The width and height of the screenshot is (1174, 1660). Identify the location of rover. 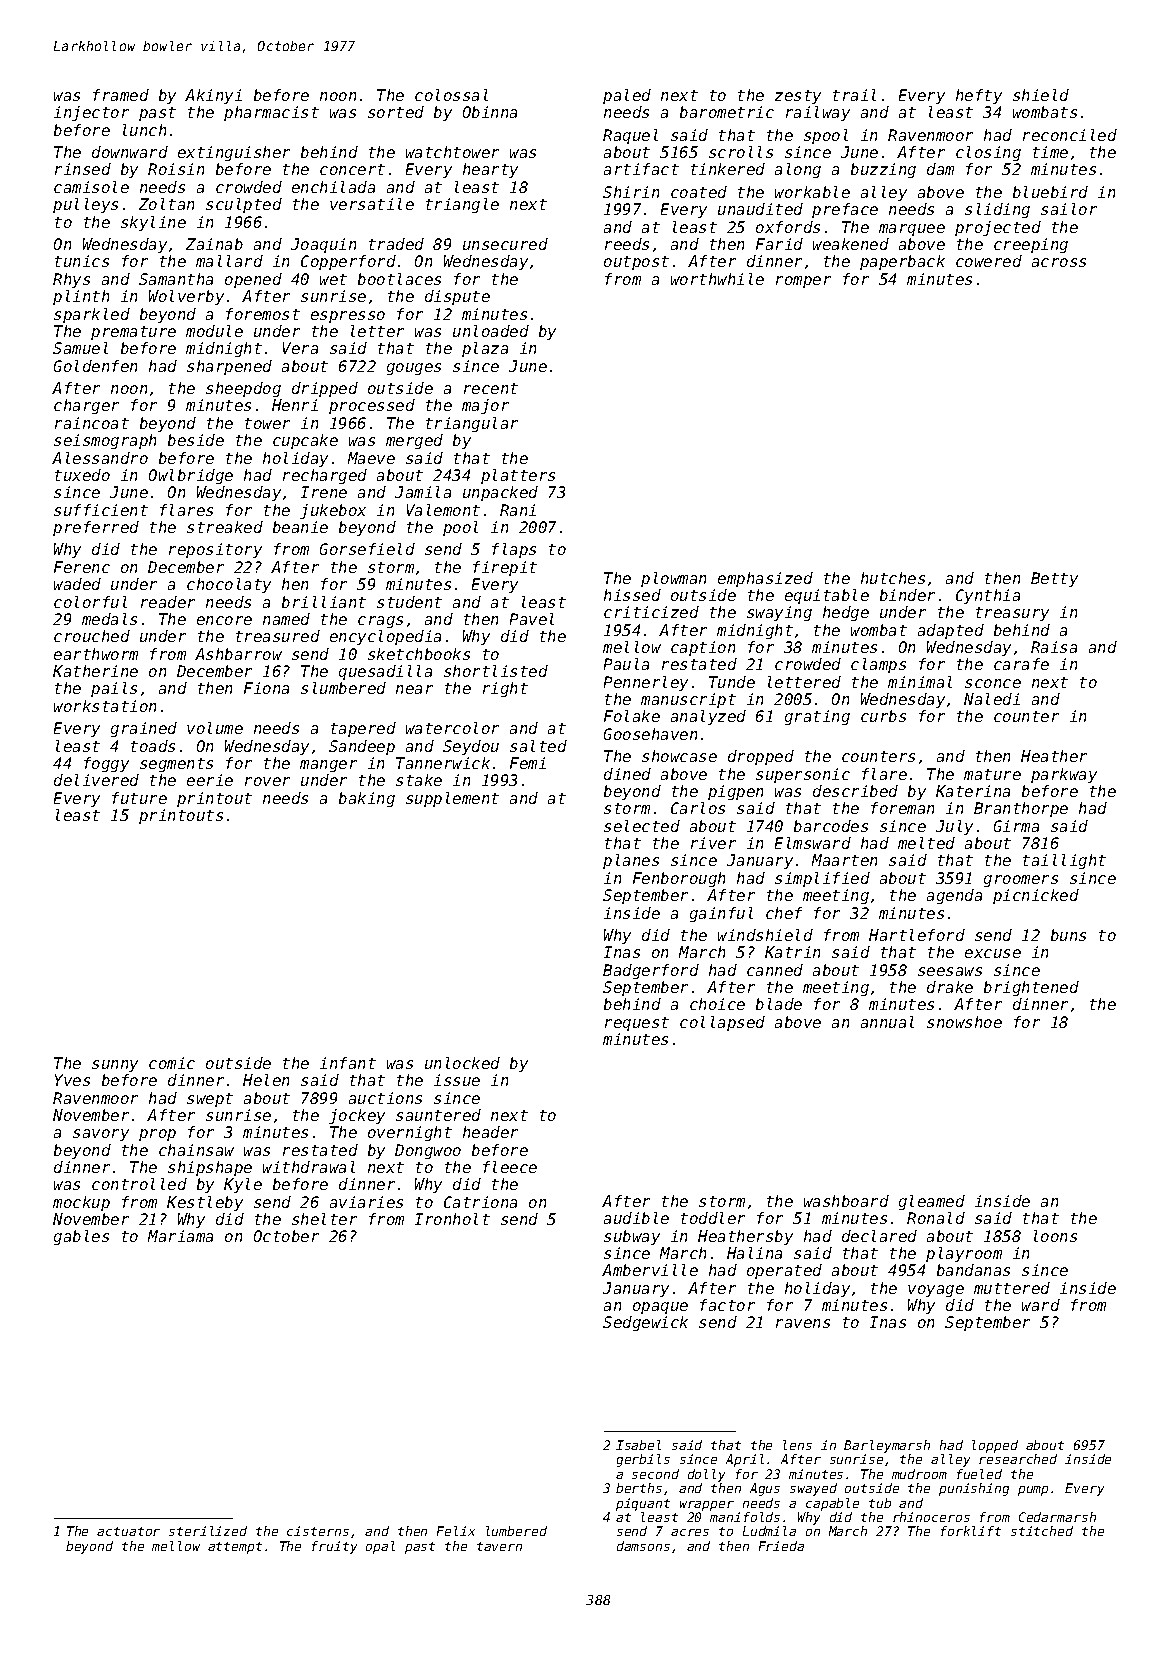
(267, 781).
